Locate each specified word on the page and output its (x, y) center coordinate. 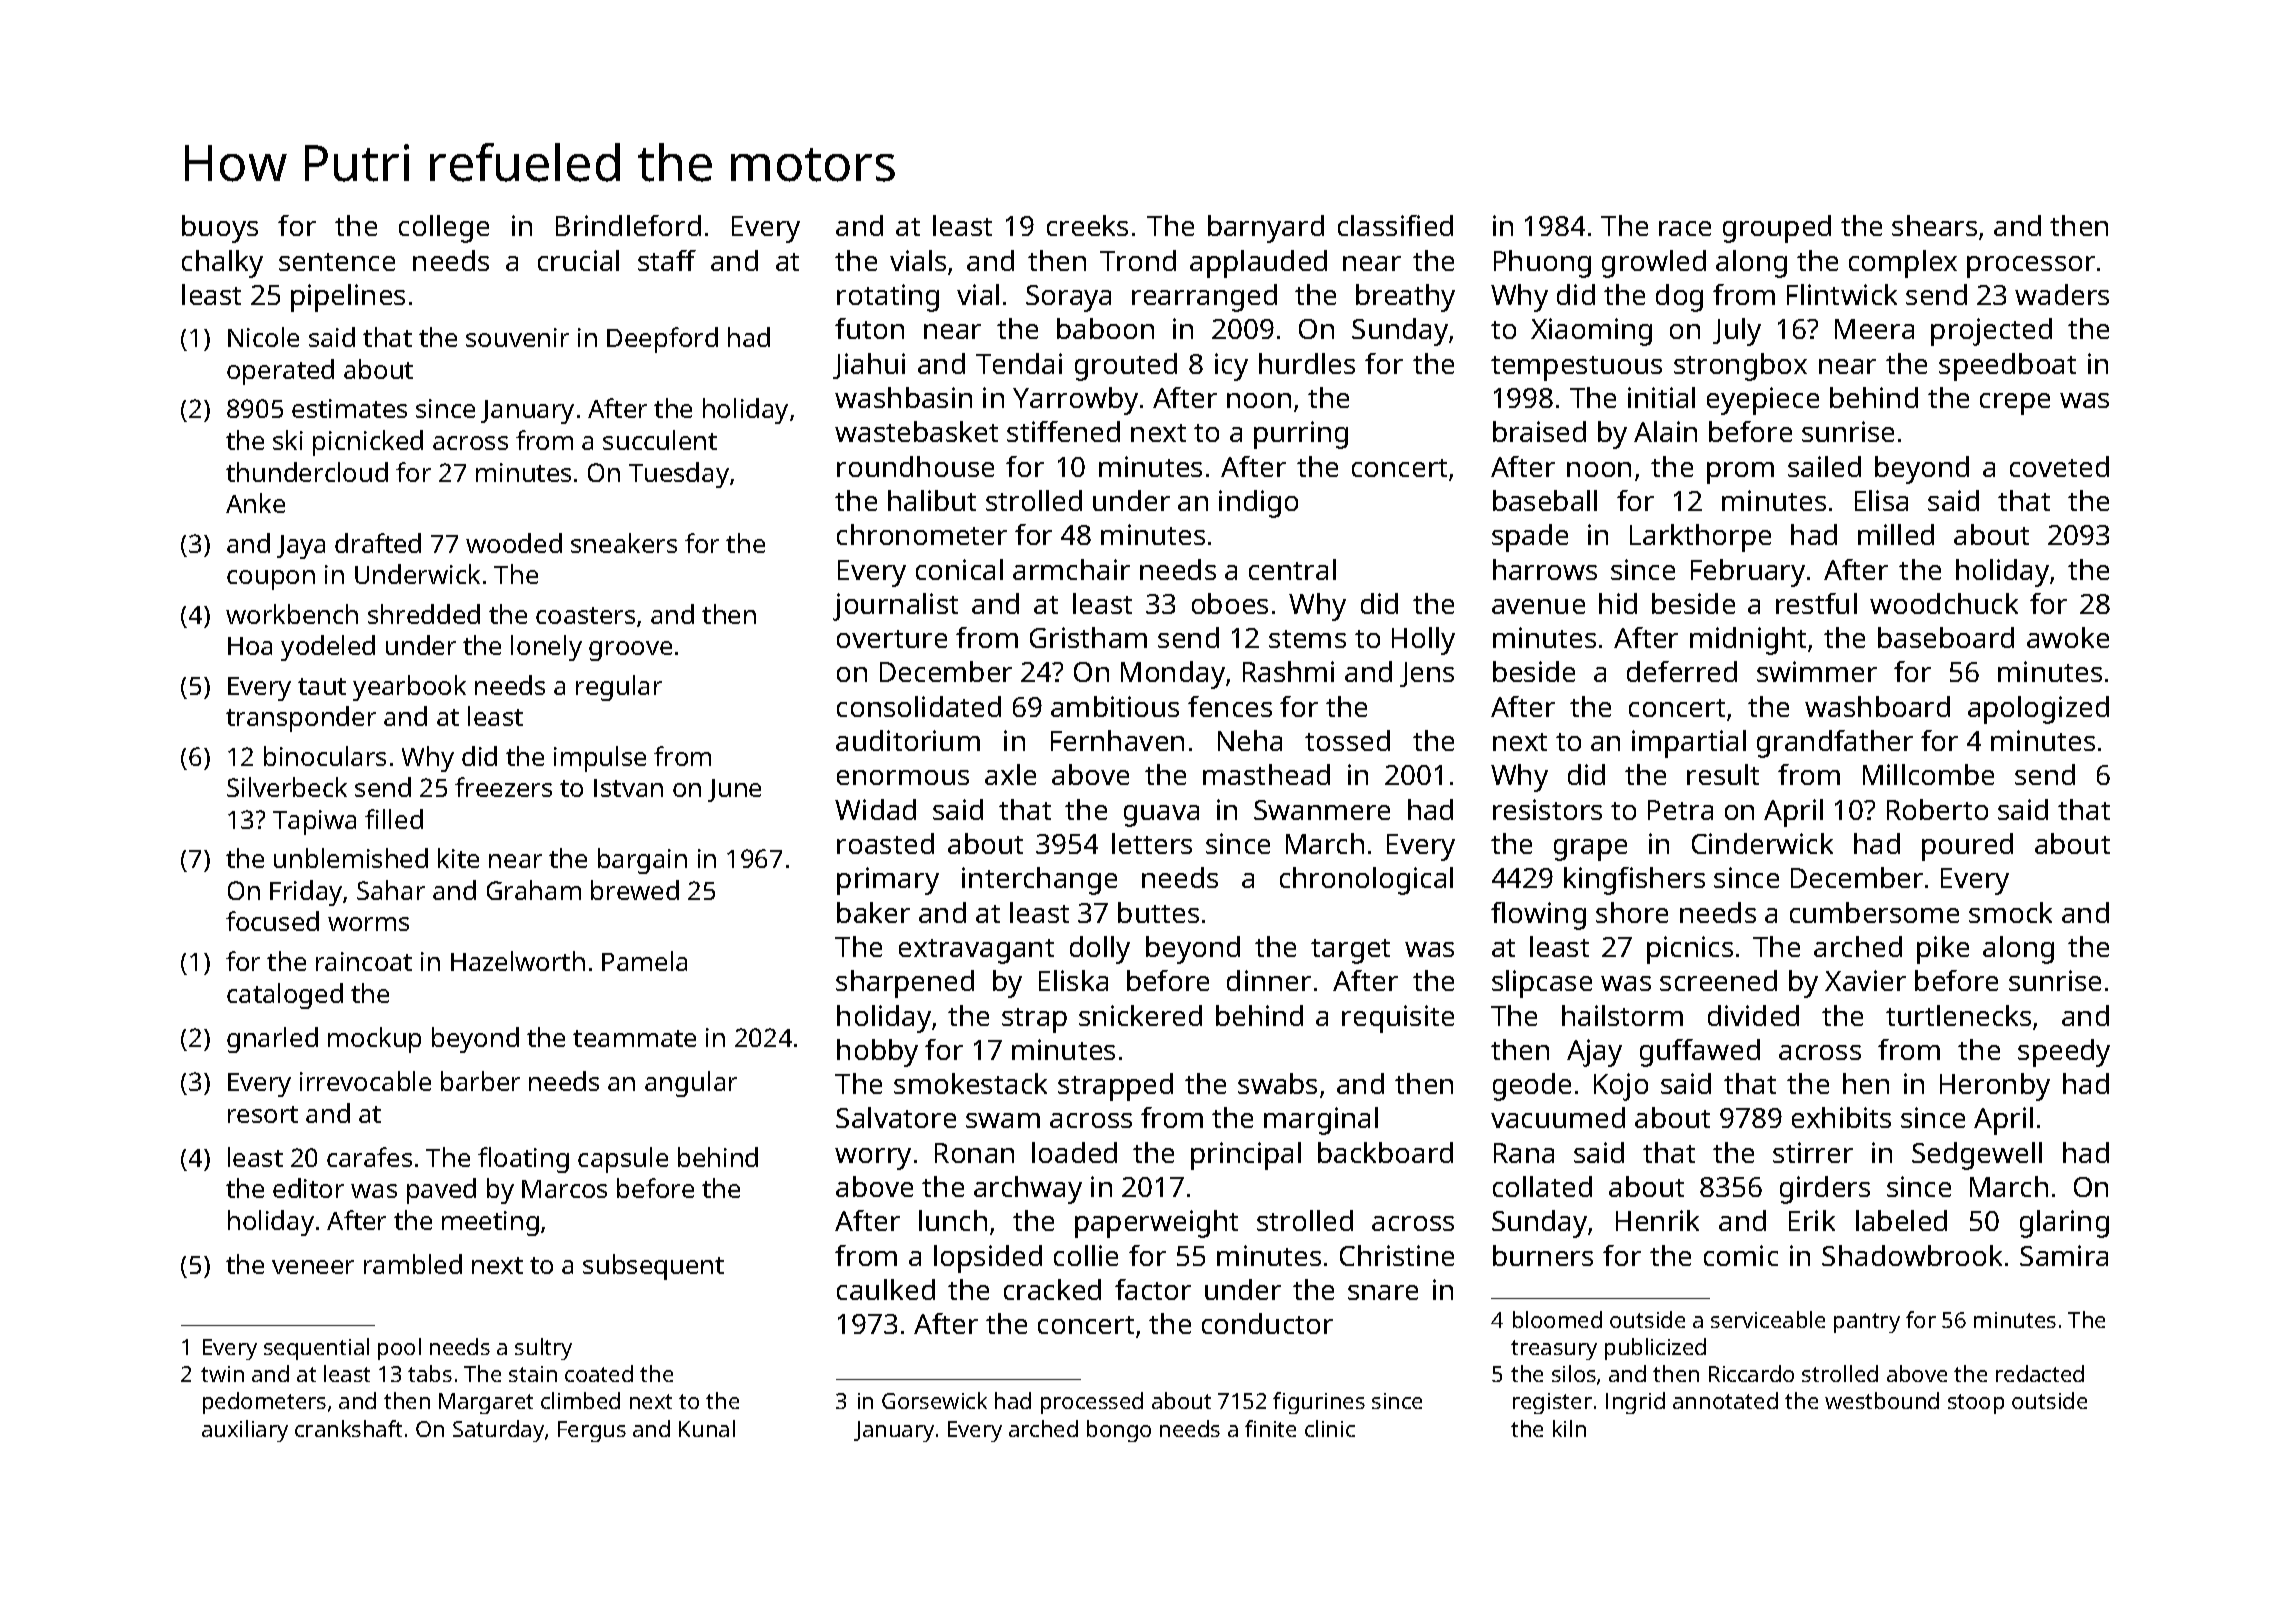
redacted (2040, 1373)
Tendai (1019, 363)
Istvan (628, 788)
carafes (369, 1157)
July (1737, 332)
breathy (1405, 298)
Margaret (486, 1403)
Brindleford (628, 225)
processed (1092, 1403)
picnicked (368, 443)
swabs (1277, 1083)
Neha (1250, 740)
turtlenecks (1958, 1015)
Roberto (1937, 809)
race (1685, 228)
